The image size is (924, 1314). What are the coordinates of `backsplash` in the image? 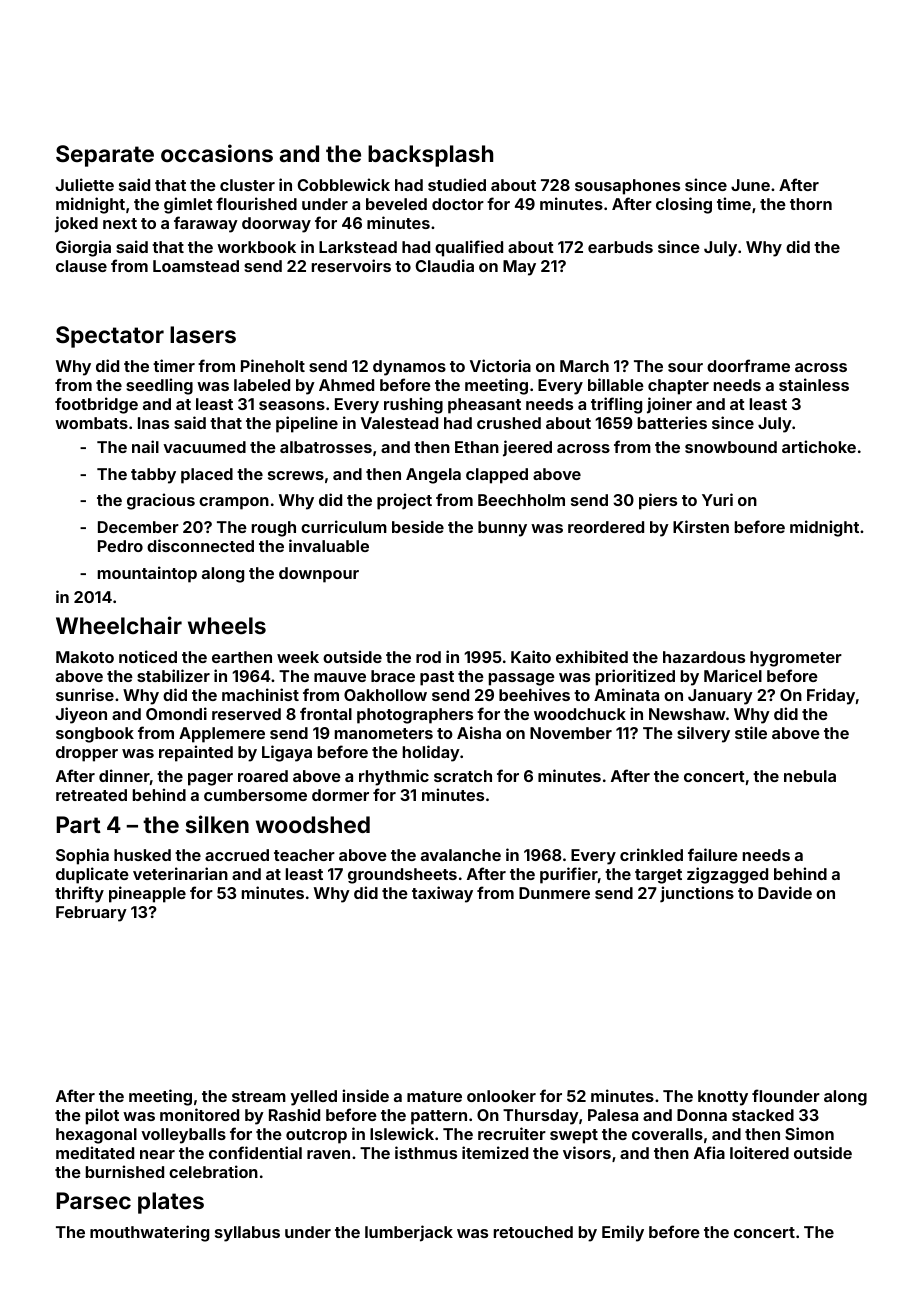 It's located at (430, 156).
